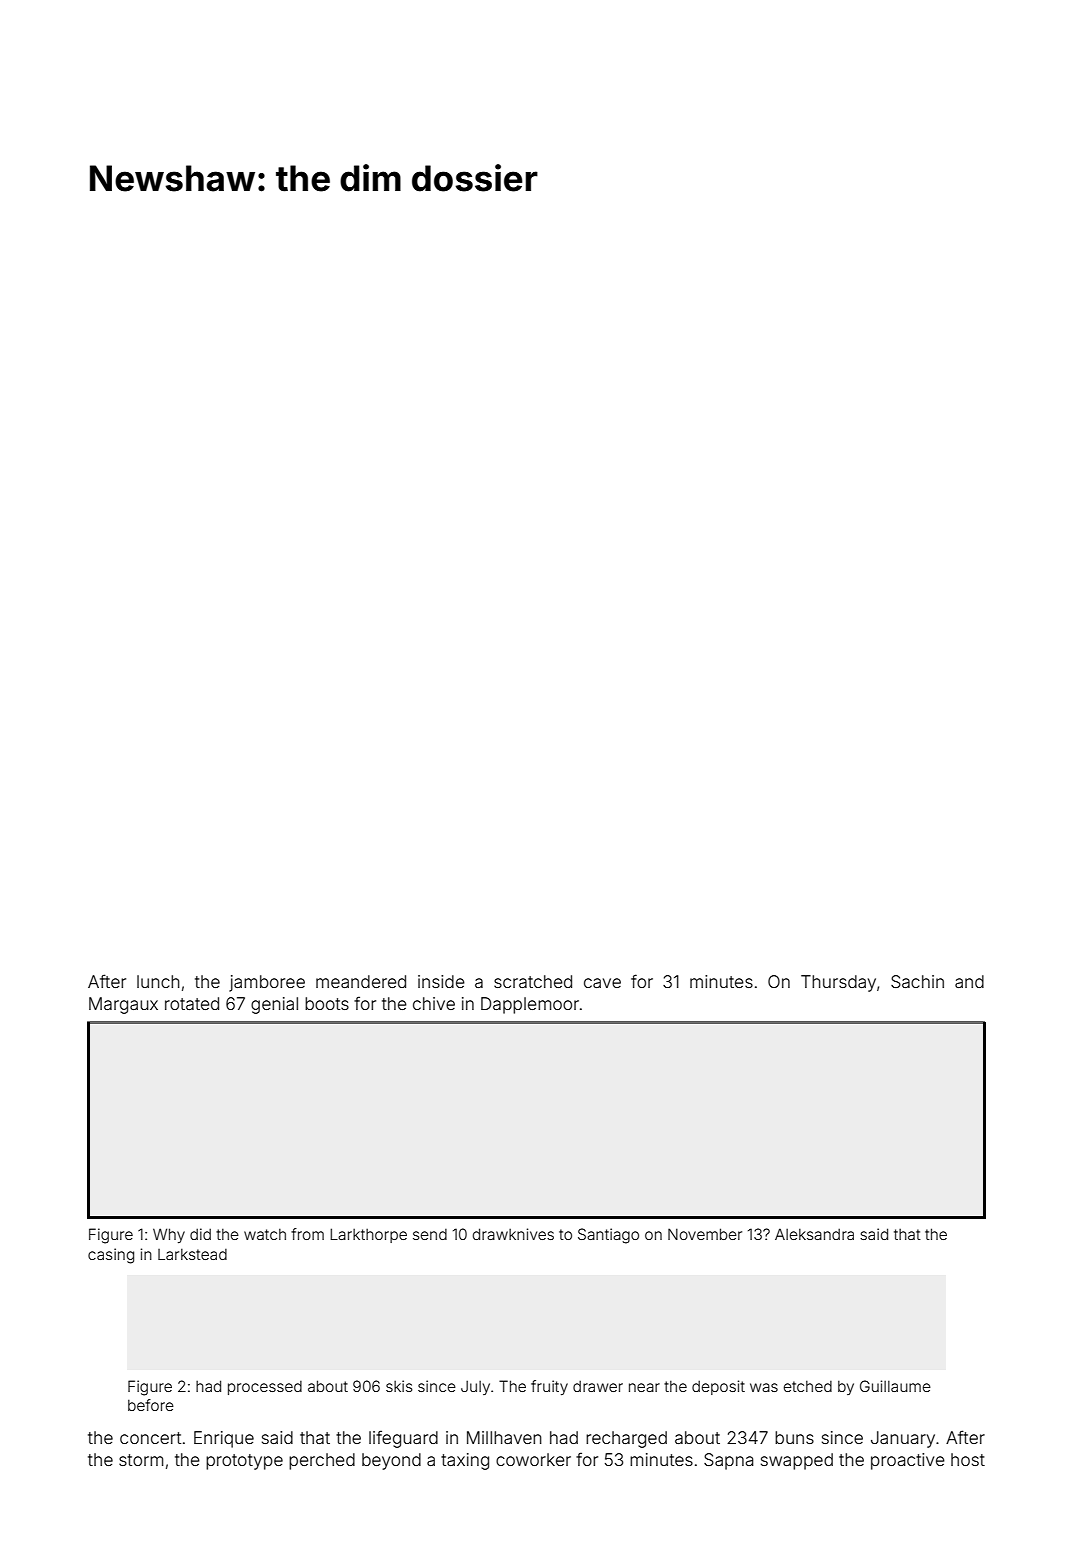  Describe the element at coordinates (123, 1005) in the page. I see `Margaux` at that location.
